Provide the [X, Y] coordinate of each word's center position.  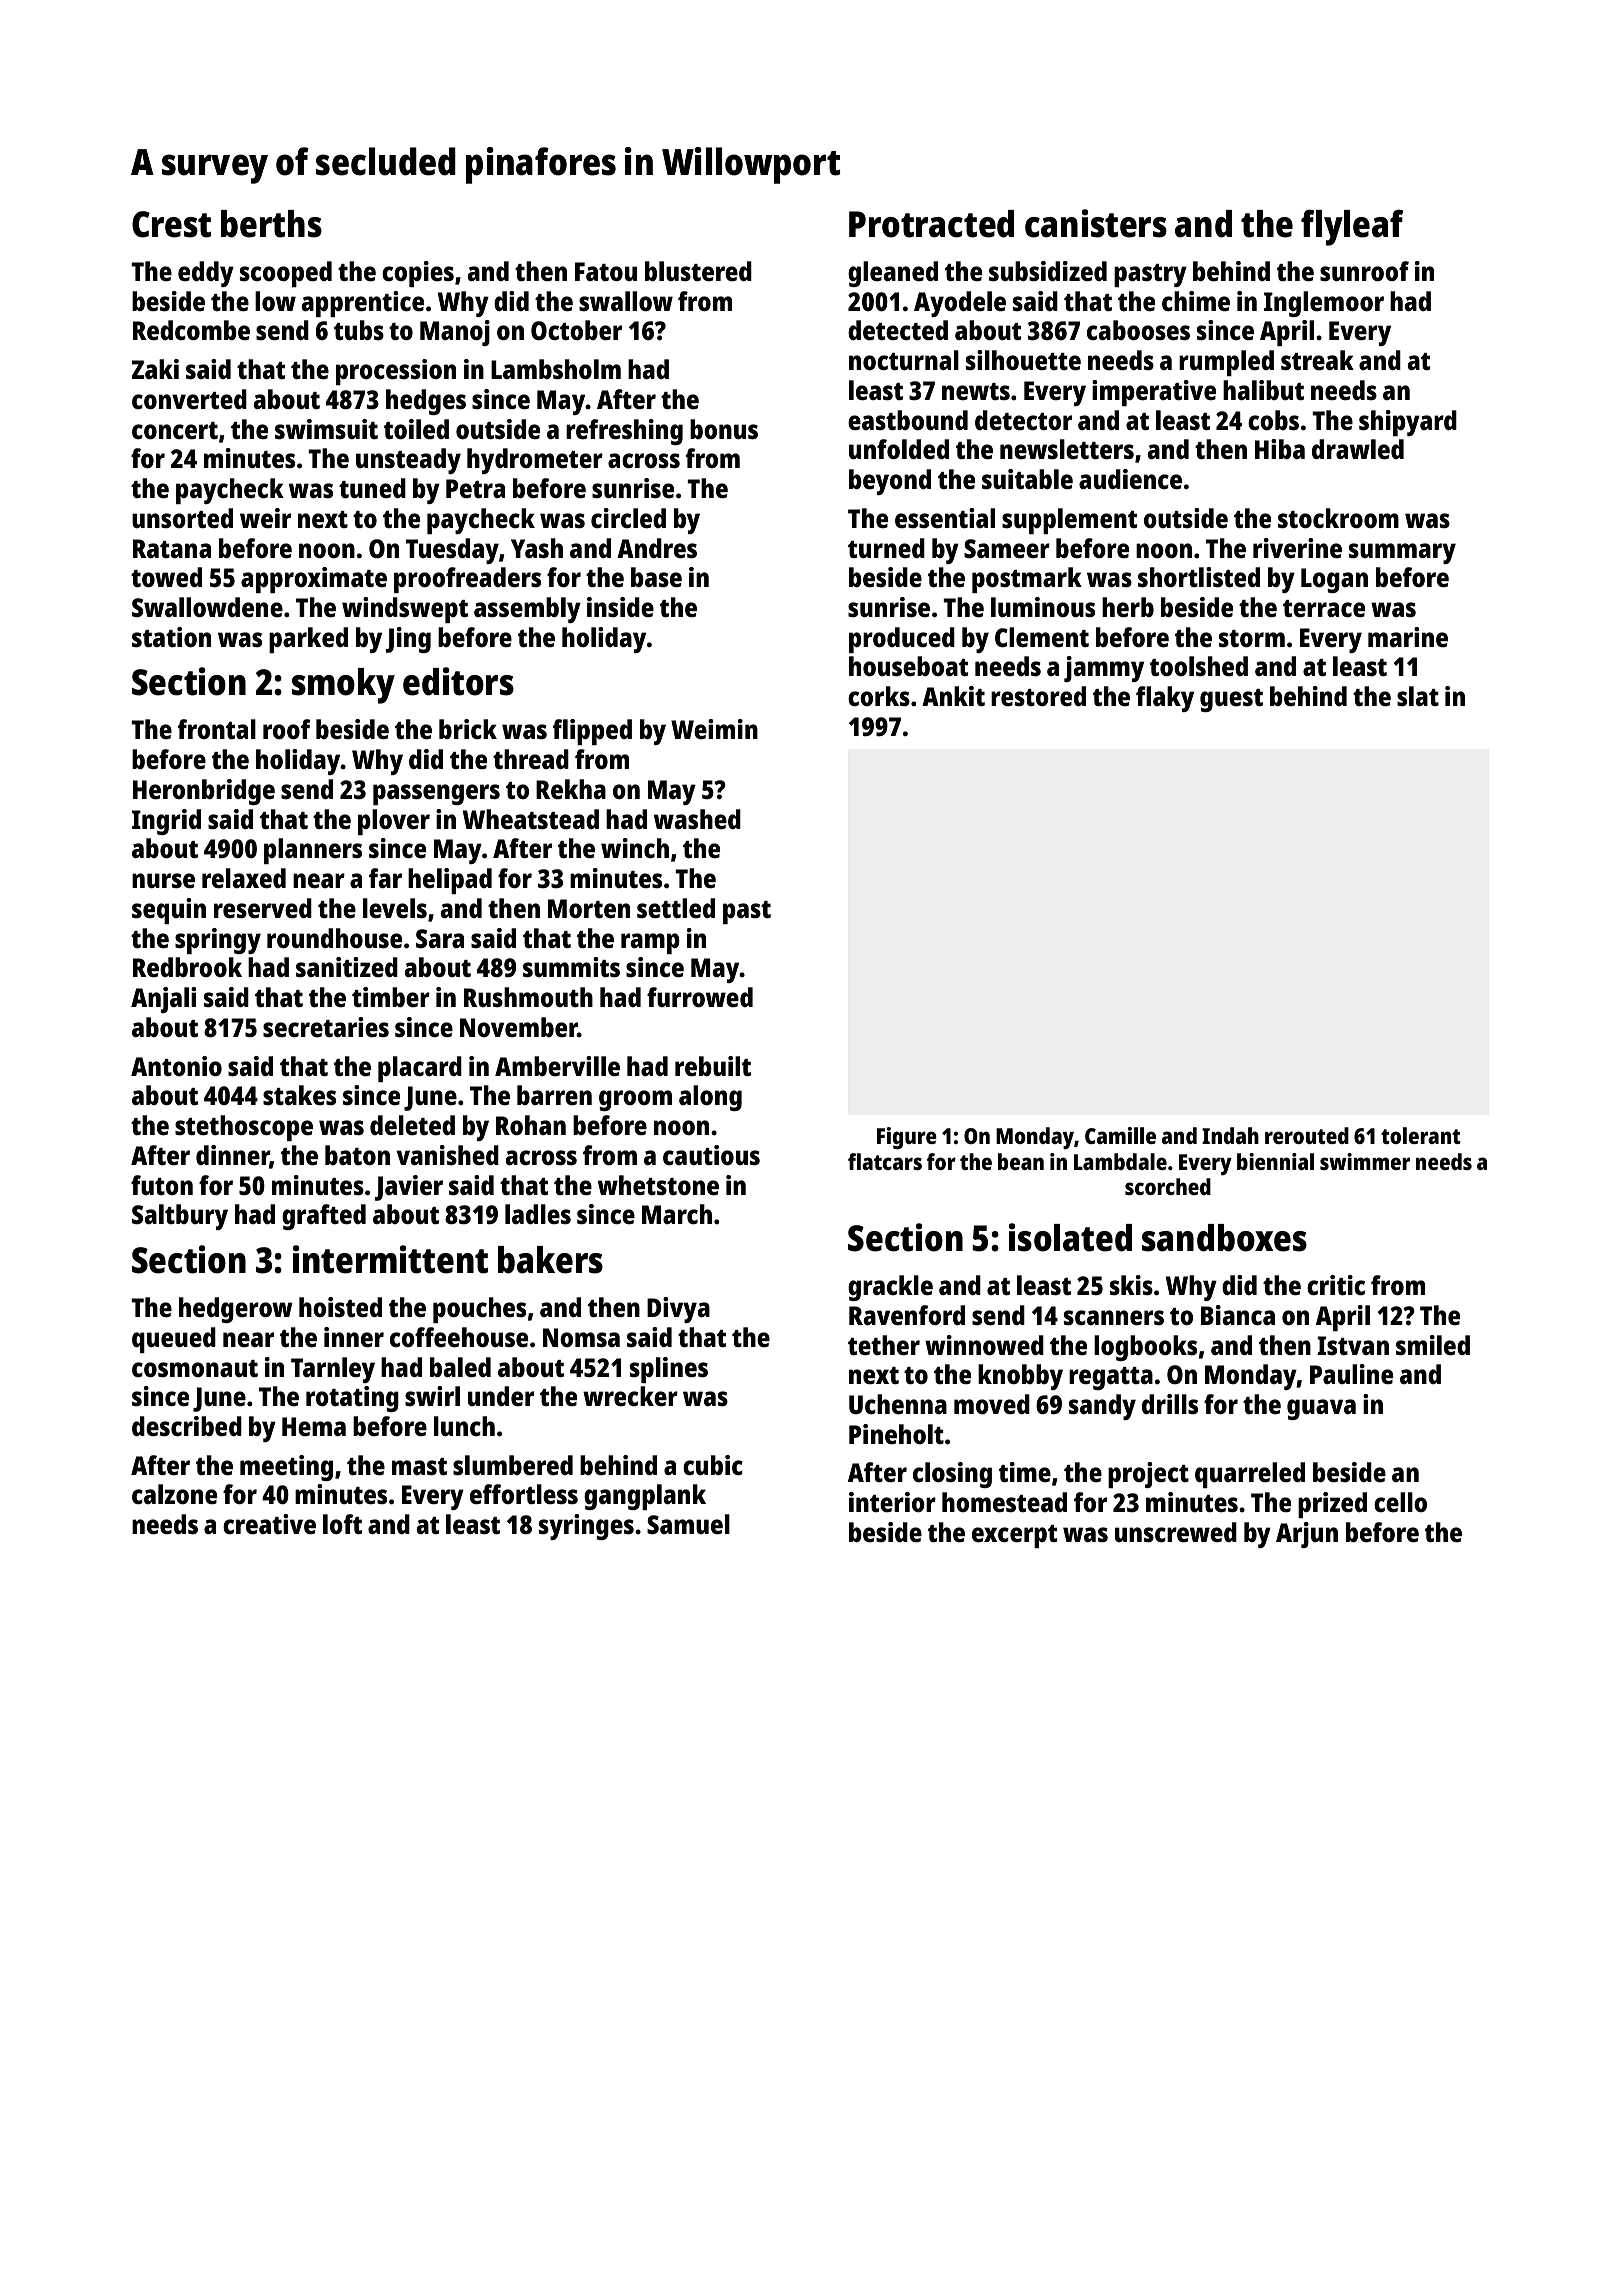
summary [1402, 553]
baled [460, 1367]
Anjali [163, 1000]
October [576, 330]
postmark [1027, 580]
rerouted [1307, 1135]
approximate [314, 580]
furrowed [700, 997]
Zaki [155, 369]
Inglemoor [1324, 304]
